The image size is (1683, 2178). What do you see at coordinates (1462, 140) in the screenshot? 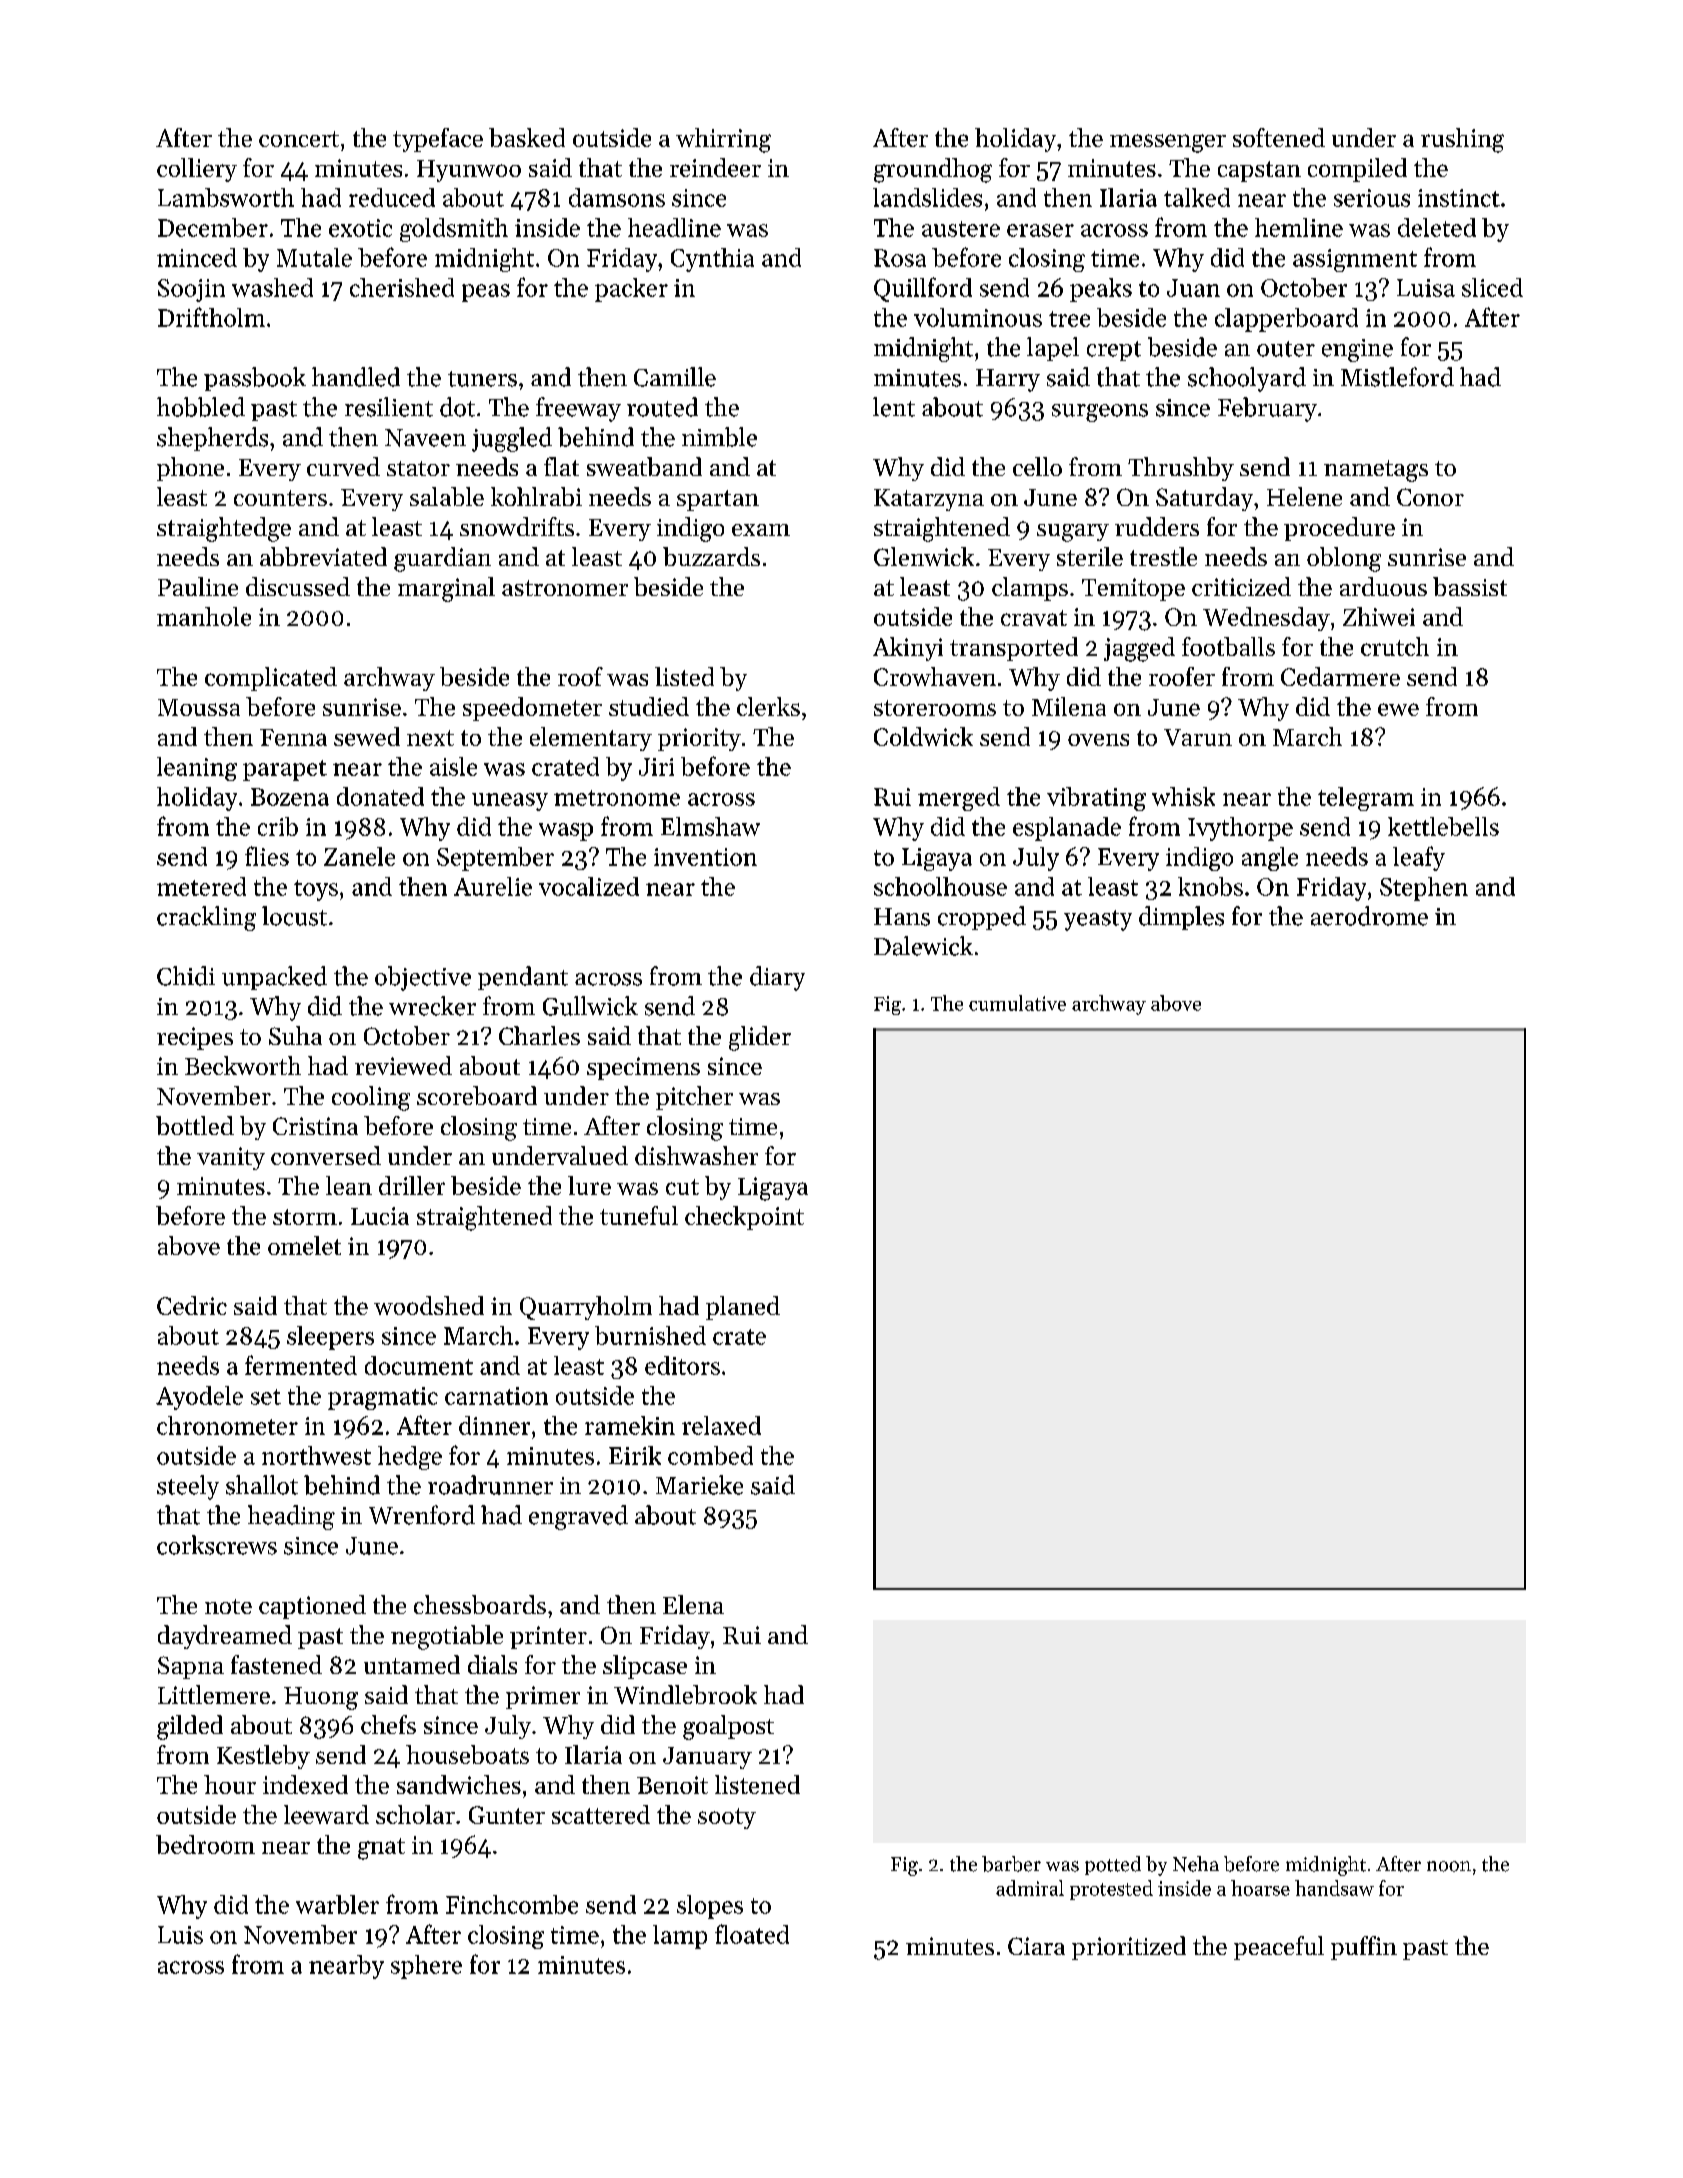
I see `rushing` at bounding box center [1462, 140].
